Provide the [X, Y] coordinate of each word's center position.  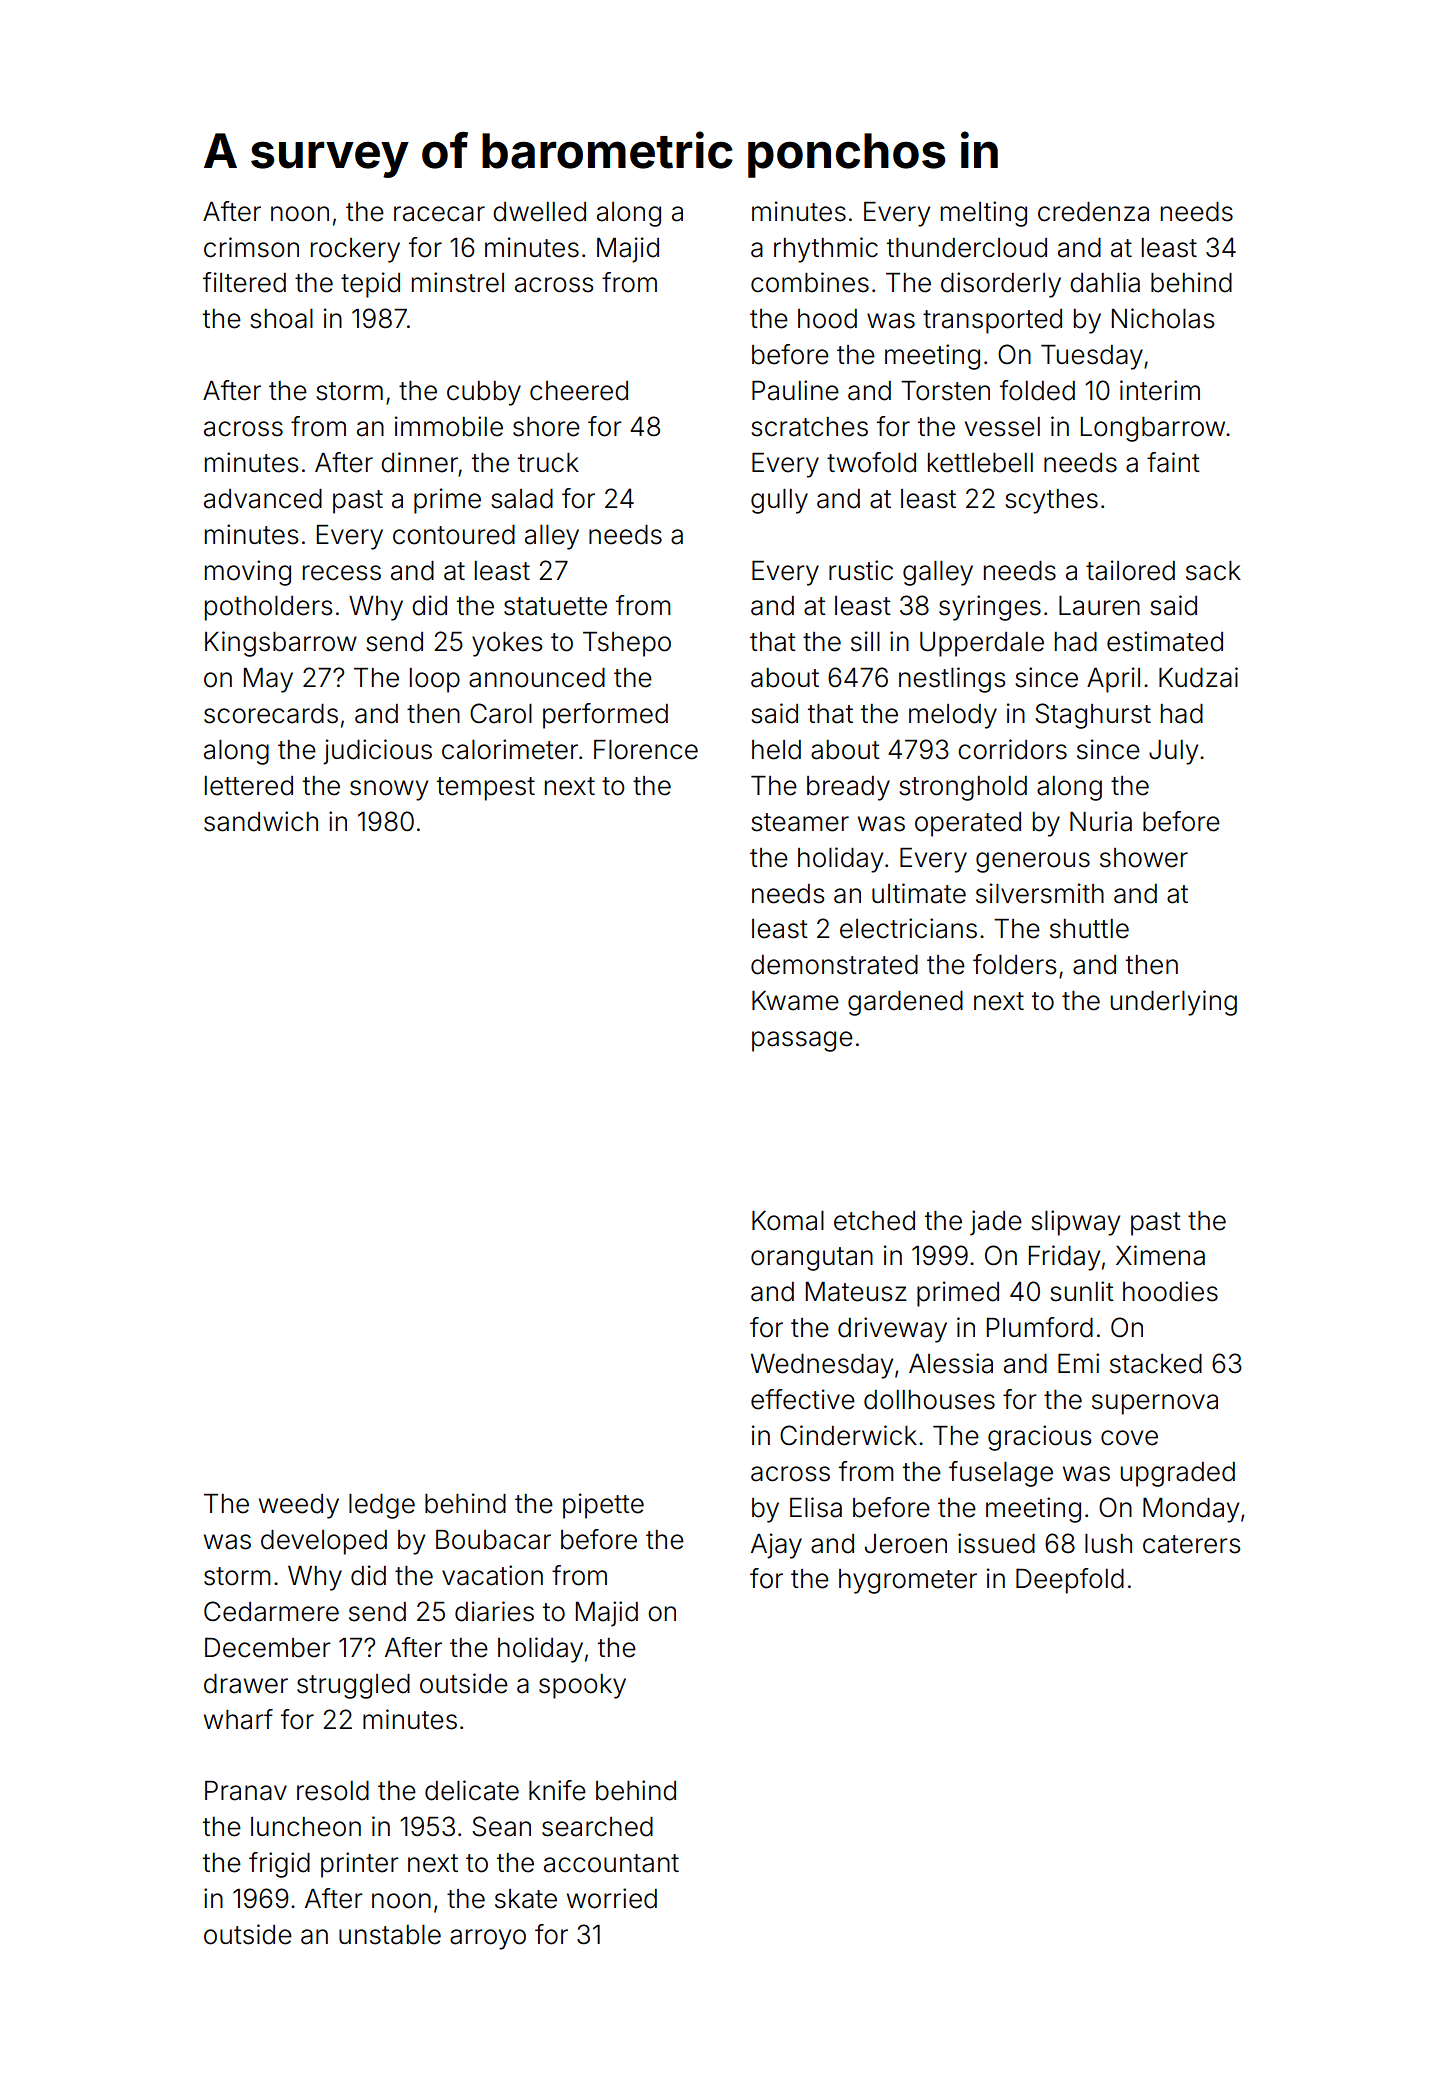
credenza [1093, 212]
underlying [1174, 1003]
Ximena [1160, 1255]
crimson [251, 247]
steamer [800, 822]
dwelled [539, 212]
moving [248, 573]
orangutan [812, 1259]
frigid [279, 1865]
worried [612, 1898]
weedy [299, 1506]
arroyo [488, 1939]
